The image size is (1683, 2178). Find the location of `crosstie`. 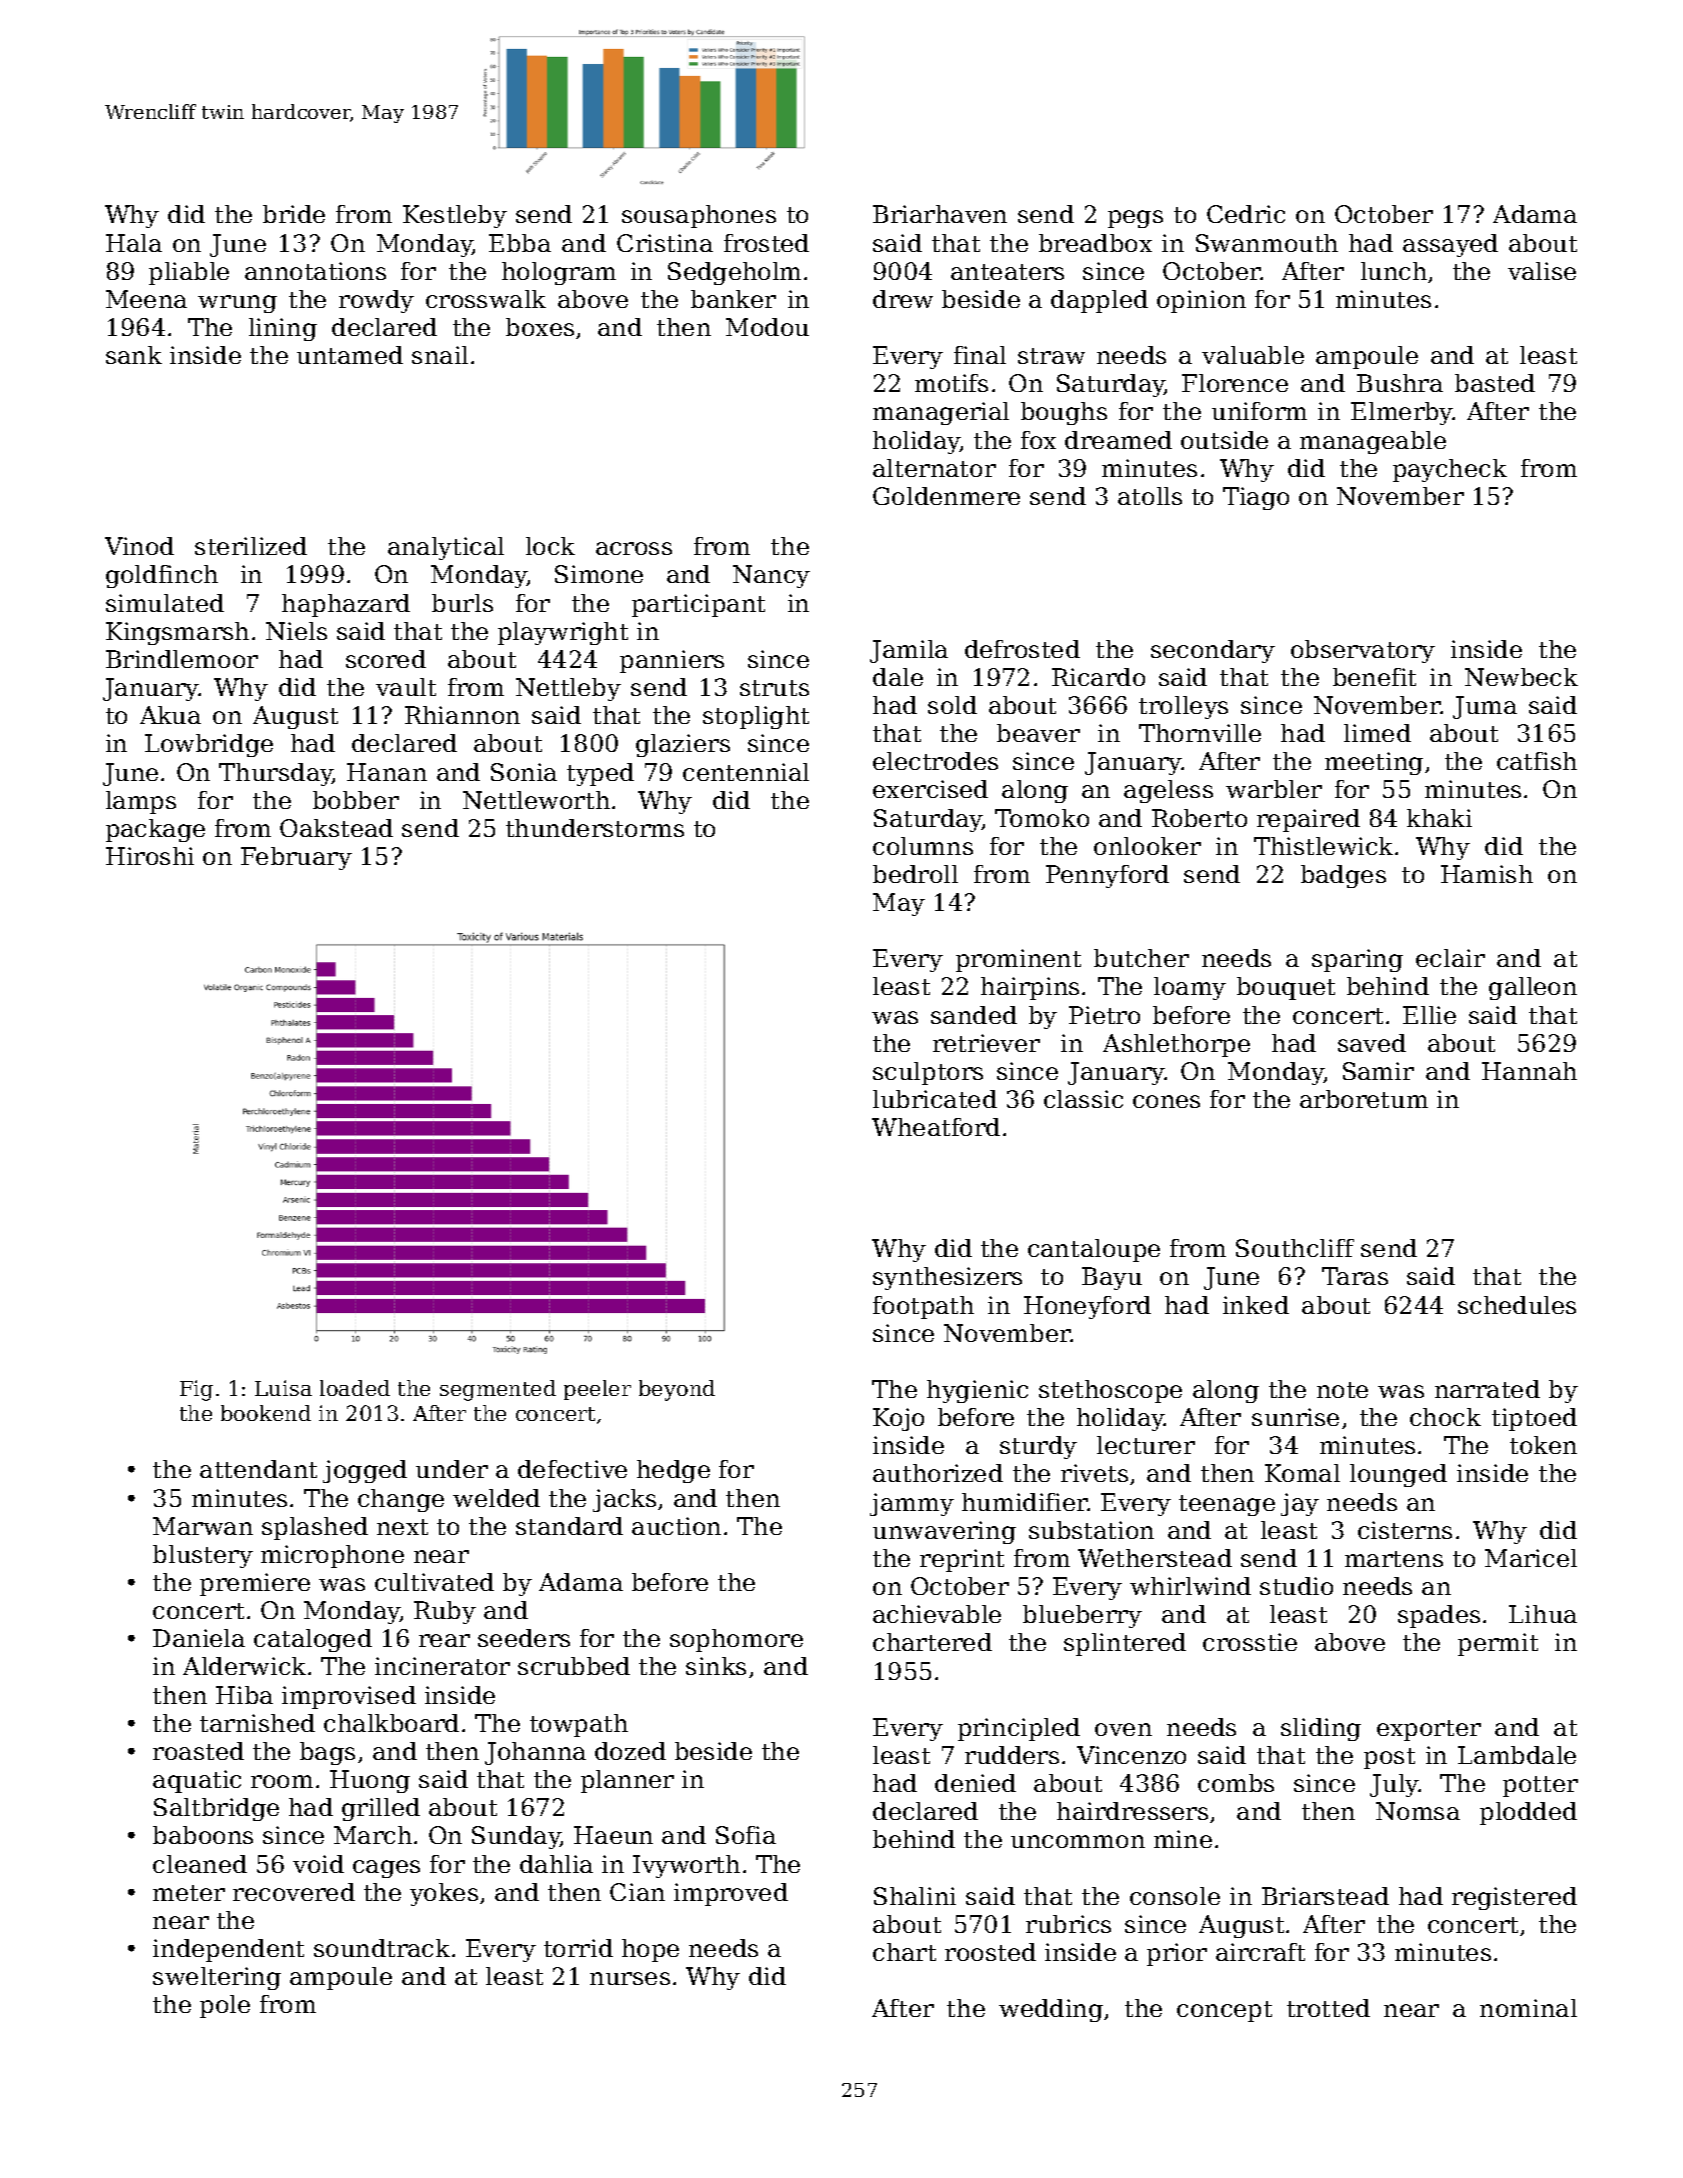

crosstie is located at coordinates (1250, 1642).
